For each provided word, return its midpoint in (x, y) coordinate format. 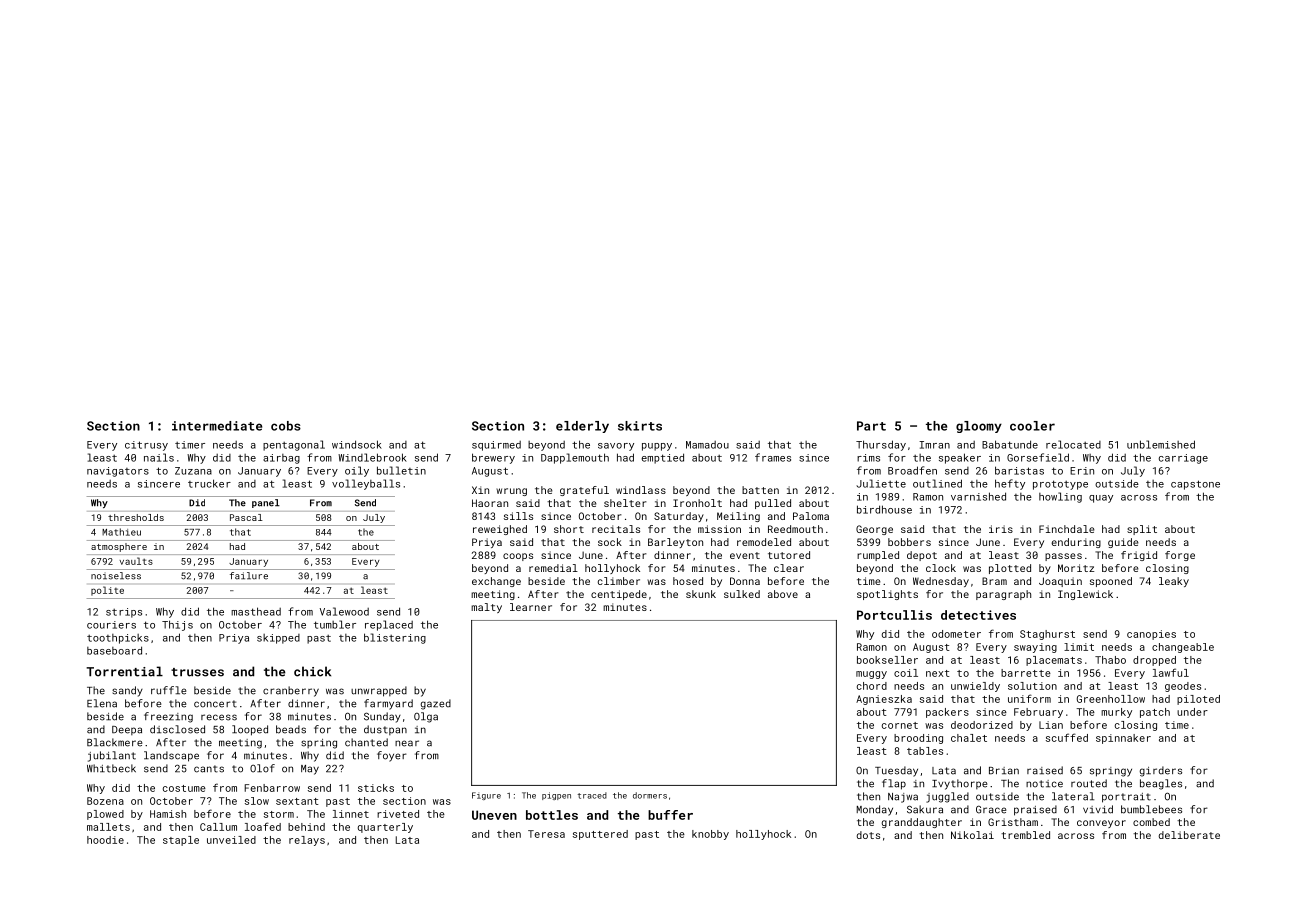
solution (1032, 686)
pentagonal (294, 445)
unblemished (1161, 444)
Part (871, 426)
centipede (619, 595)
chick (312, 671)
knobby (710, 835)
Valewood (344, 611)
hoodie (105, 840)
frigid (1139, 556)
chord (872, 686)
